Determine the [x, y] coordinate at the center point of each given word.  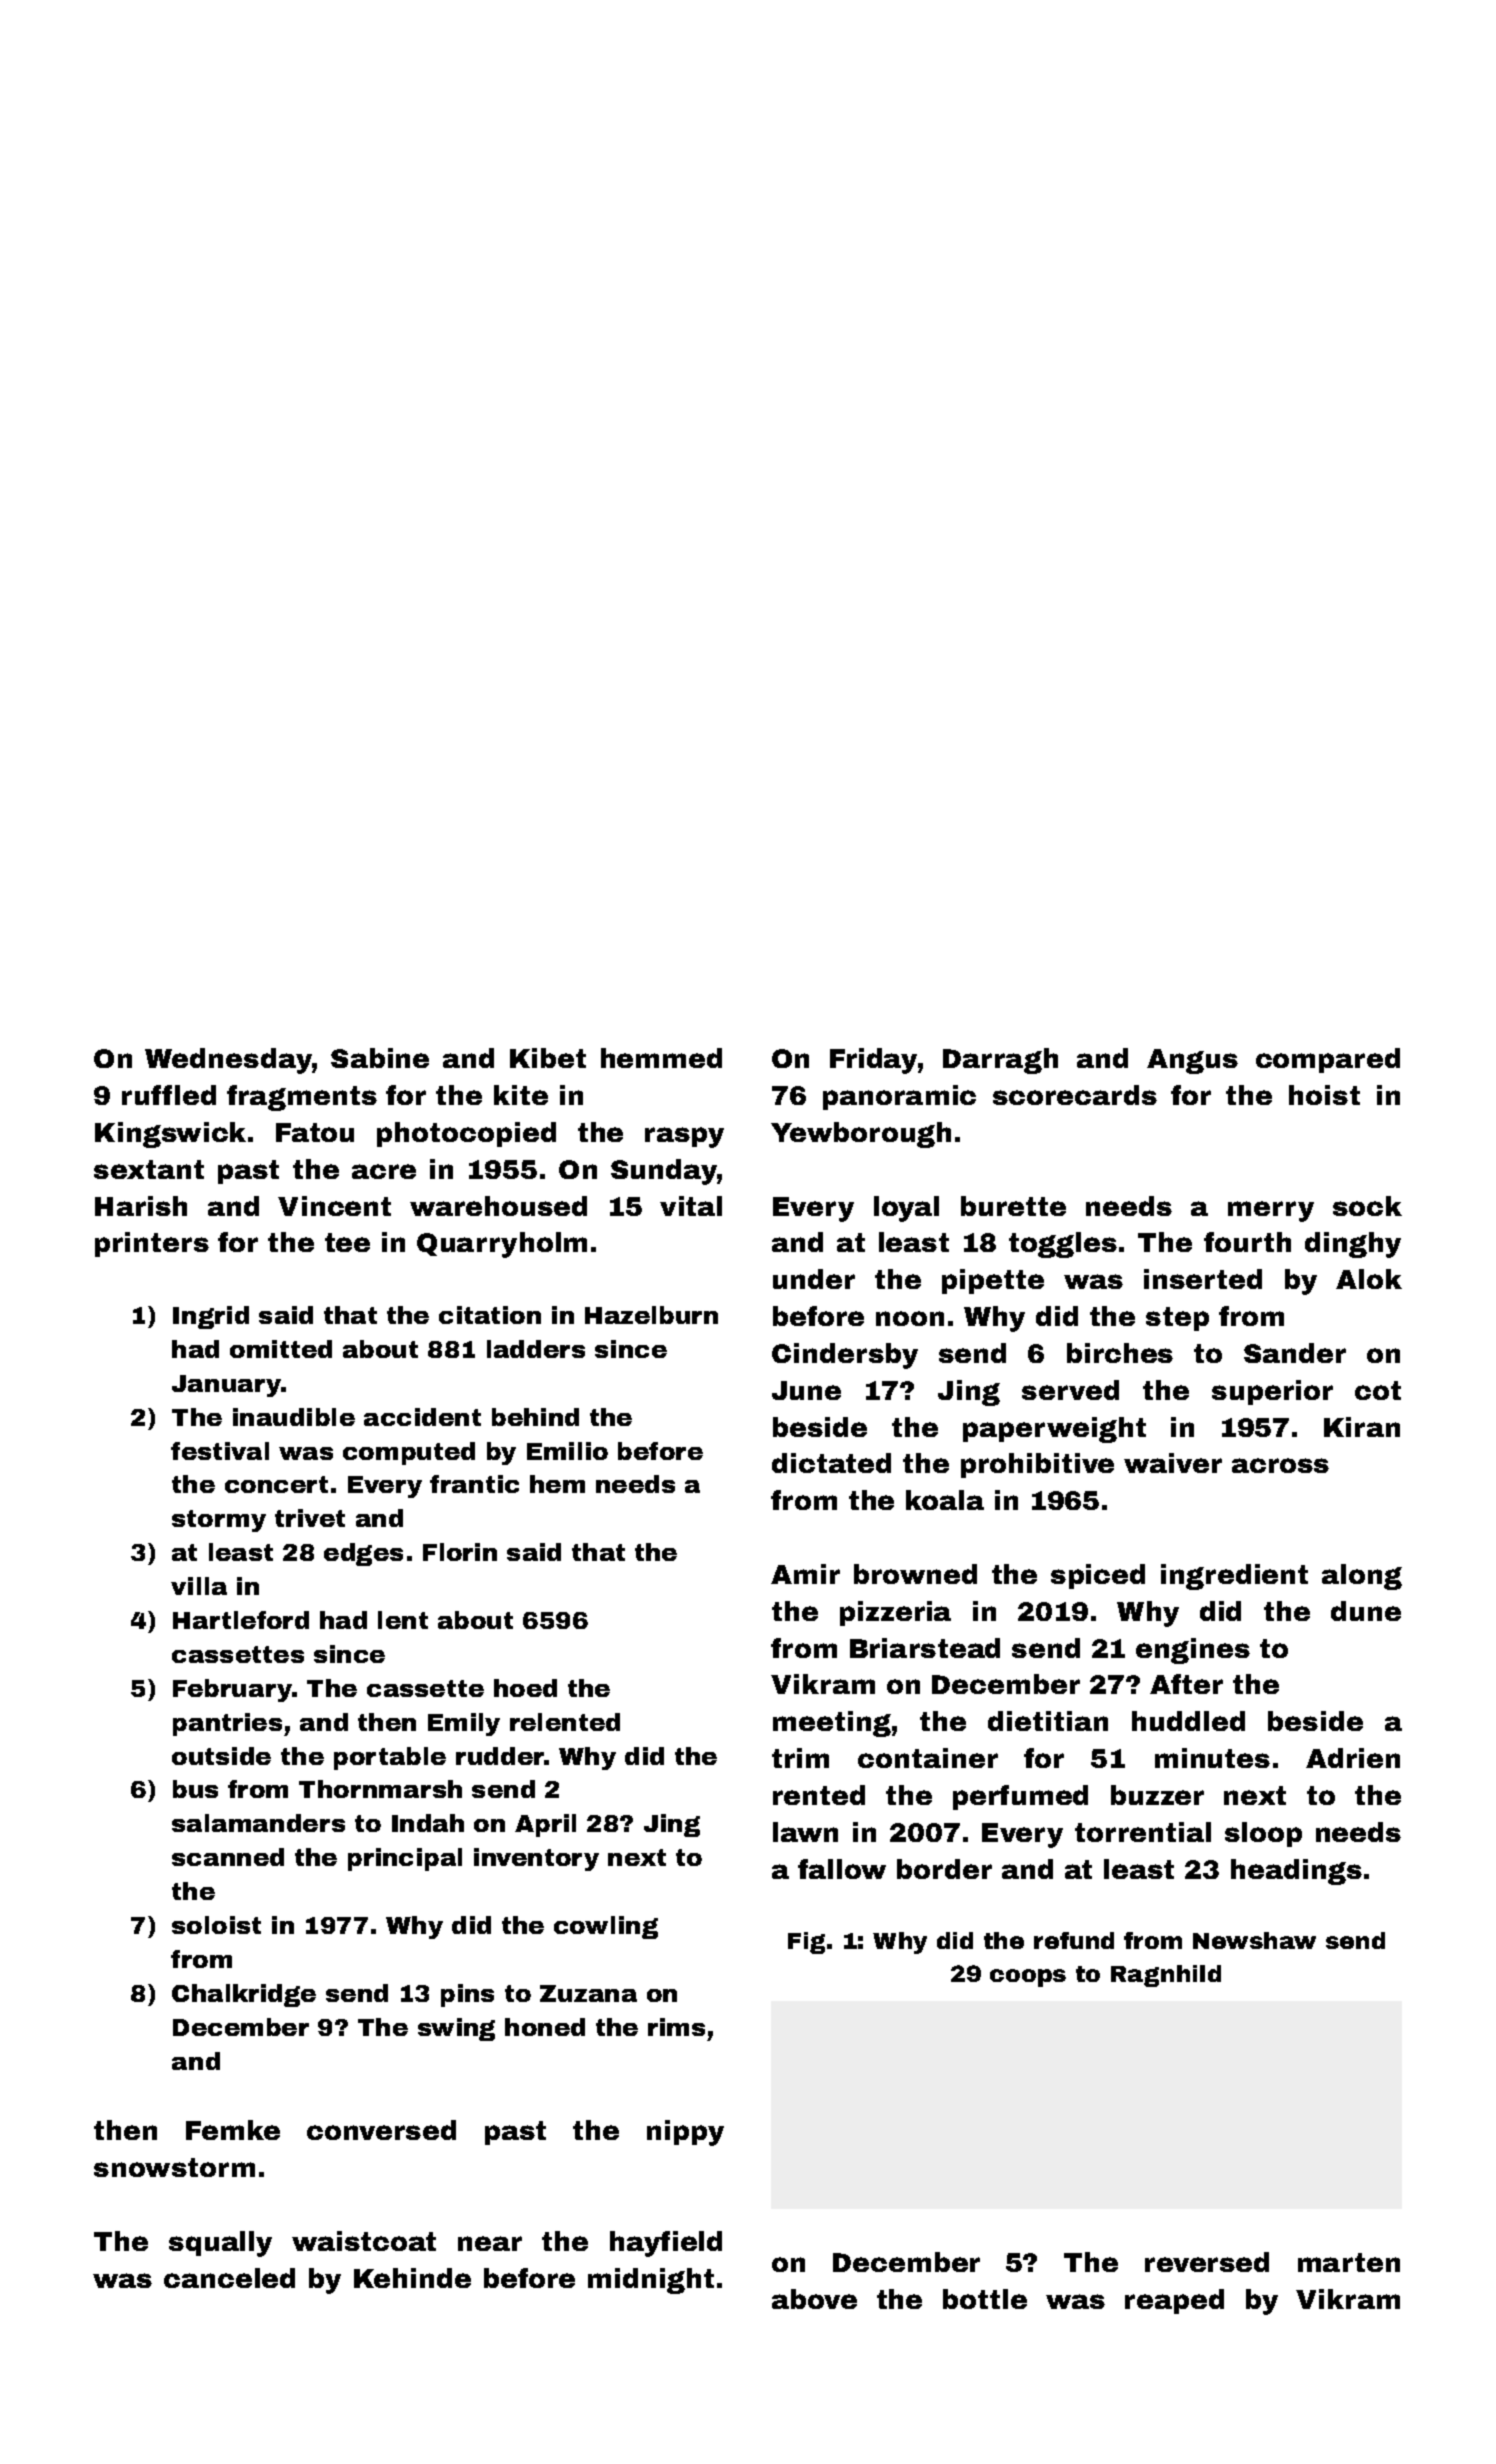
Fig [806, 1943]
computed [409, 1453]
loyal [906, 1209]
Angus [1192, 1061]
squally [220, 2244]
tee [347, 1242]
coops [1028, 1978]
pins [467, 1995]
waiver [1173, 1463]
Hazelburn [651, 1315]
